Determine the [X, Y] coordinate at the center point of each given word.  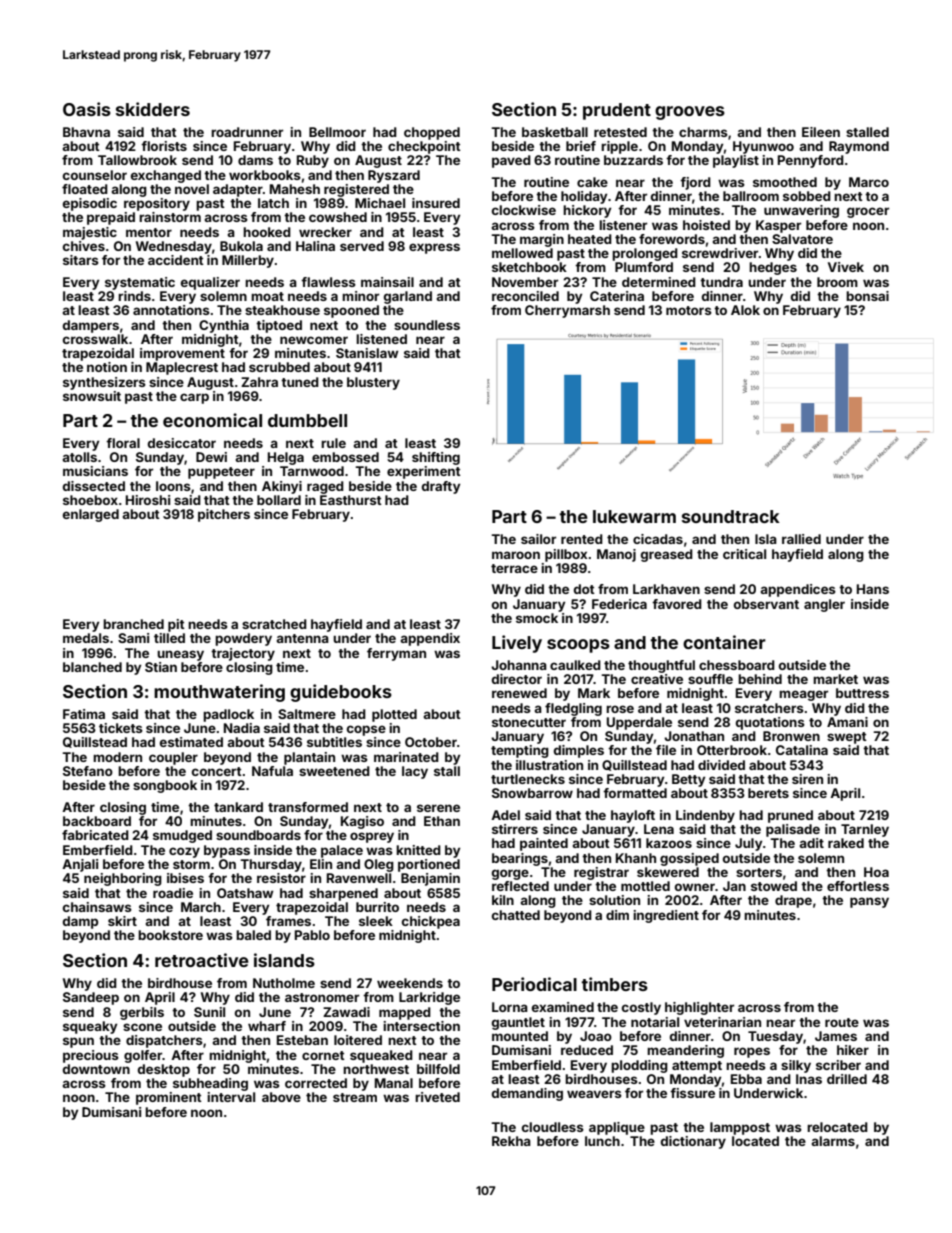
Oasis [87, 109]
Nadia [242, 728]
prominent [169, 1098]
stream [355, 1097]
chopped [432, 133]
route [842, 1022]
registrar [601, 873]
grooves [690, 113]
